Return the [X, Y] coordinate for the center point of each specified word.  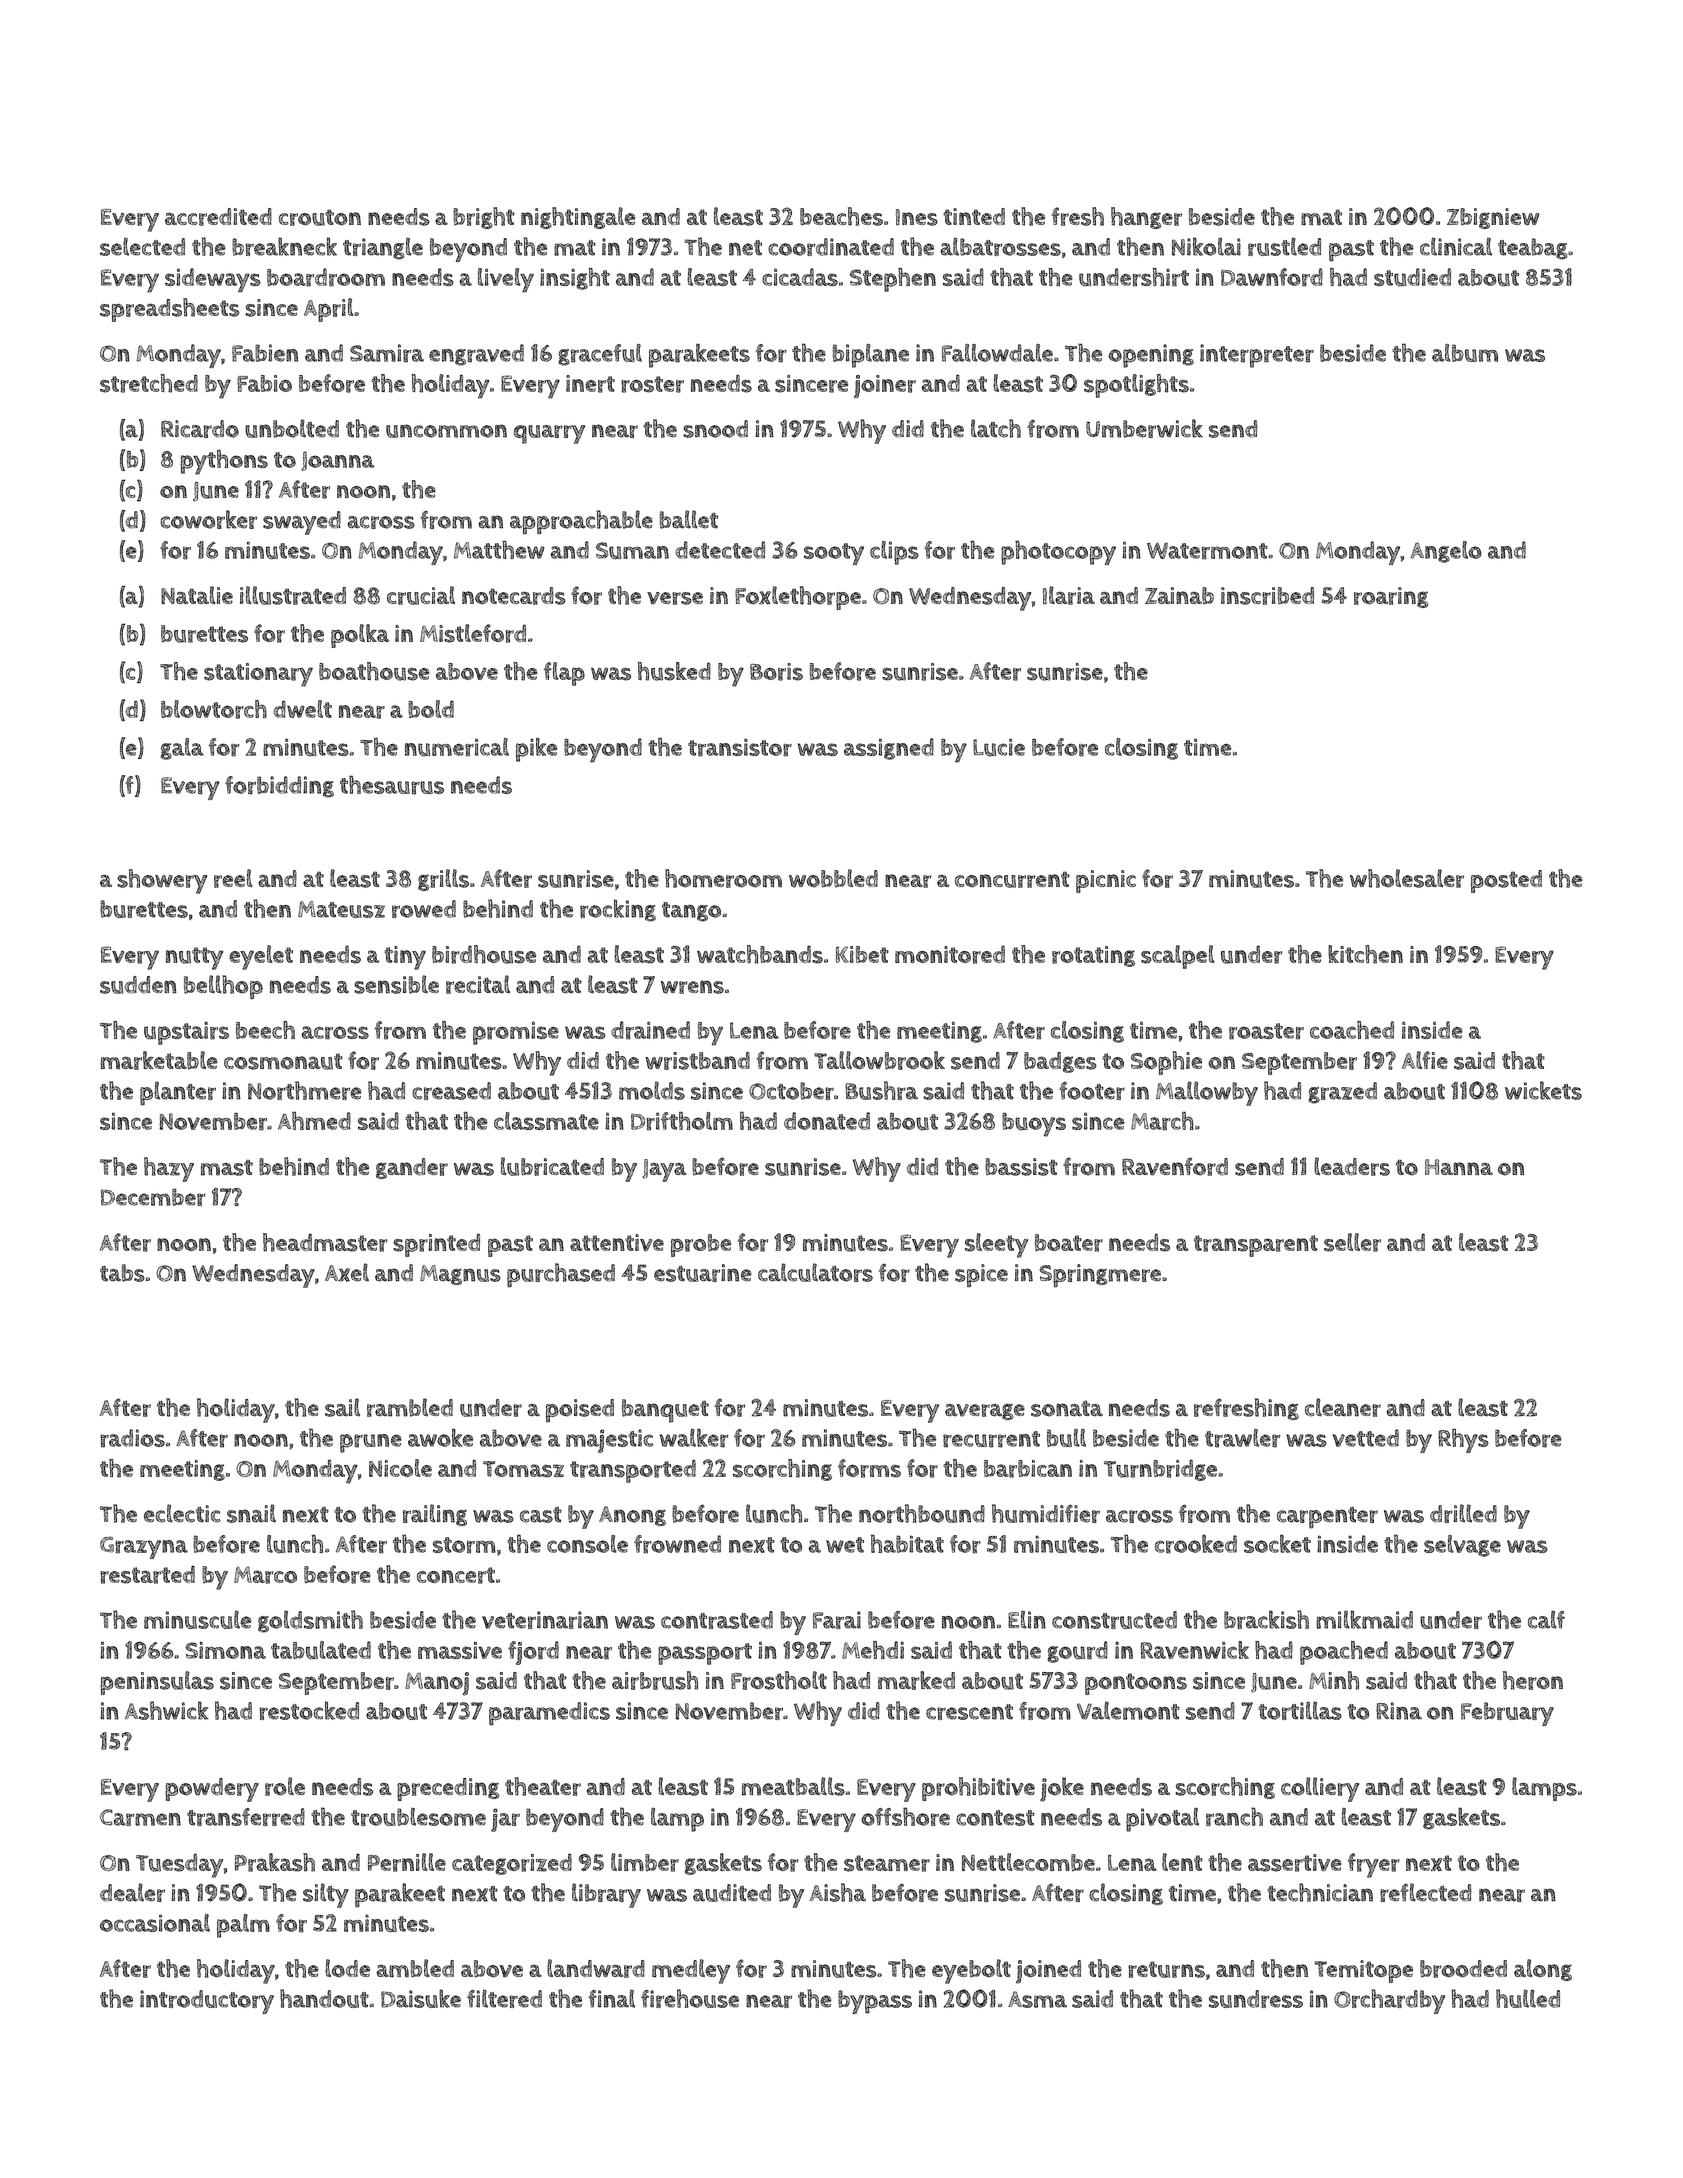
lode [347, 1968]
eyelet [261, 957]
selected [142, 246]
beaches [841, 216]
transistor [740, 747]
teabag [1533, 249]
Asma [1037, 1999]
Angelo [1446, 552]
